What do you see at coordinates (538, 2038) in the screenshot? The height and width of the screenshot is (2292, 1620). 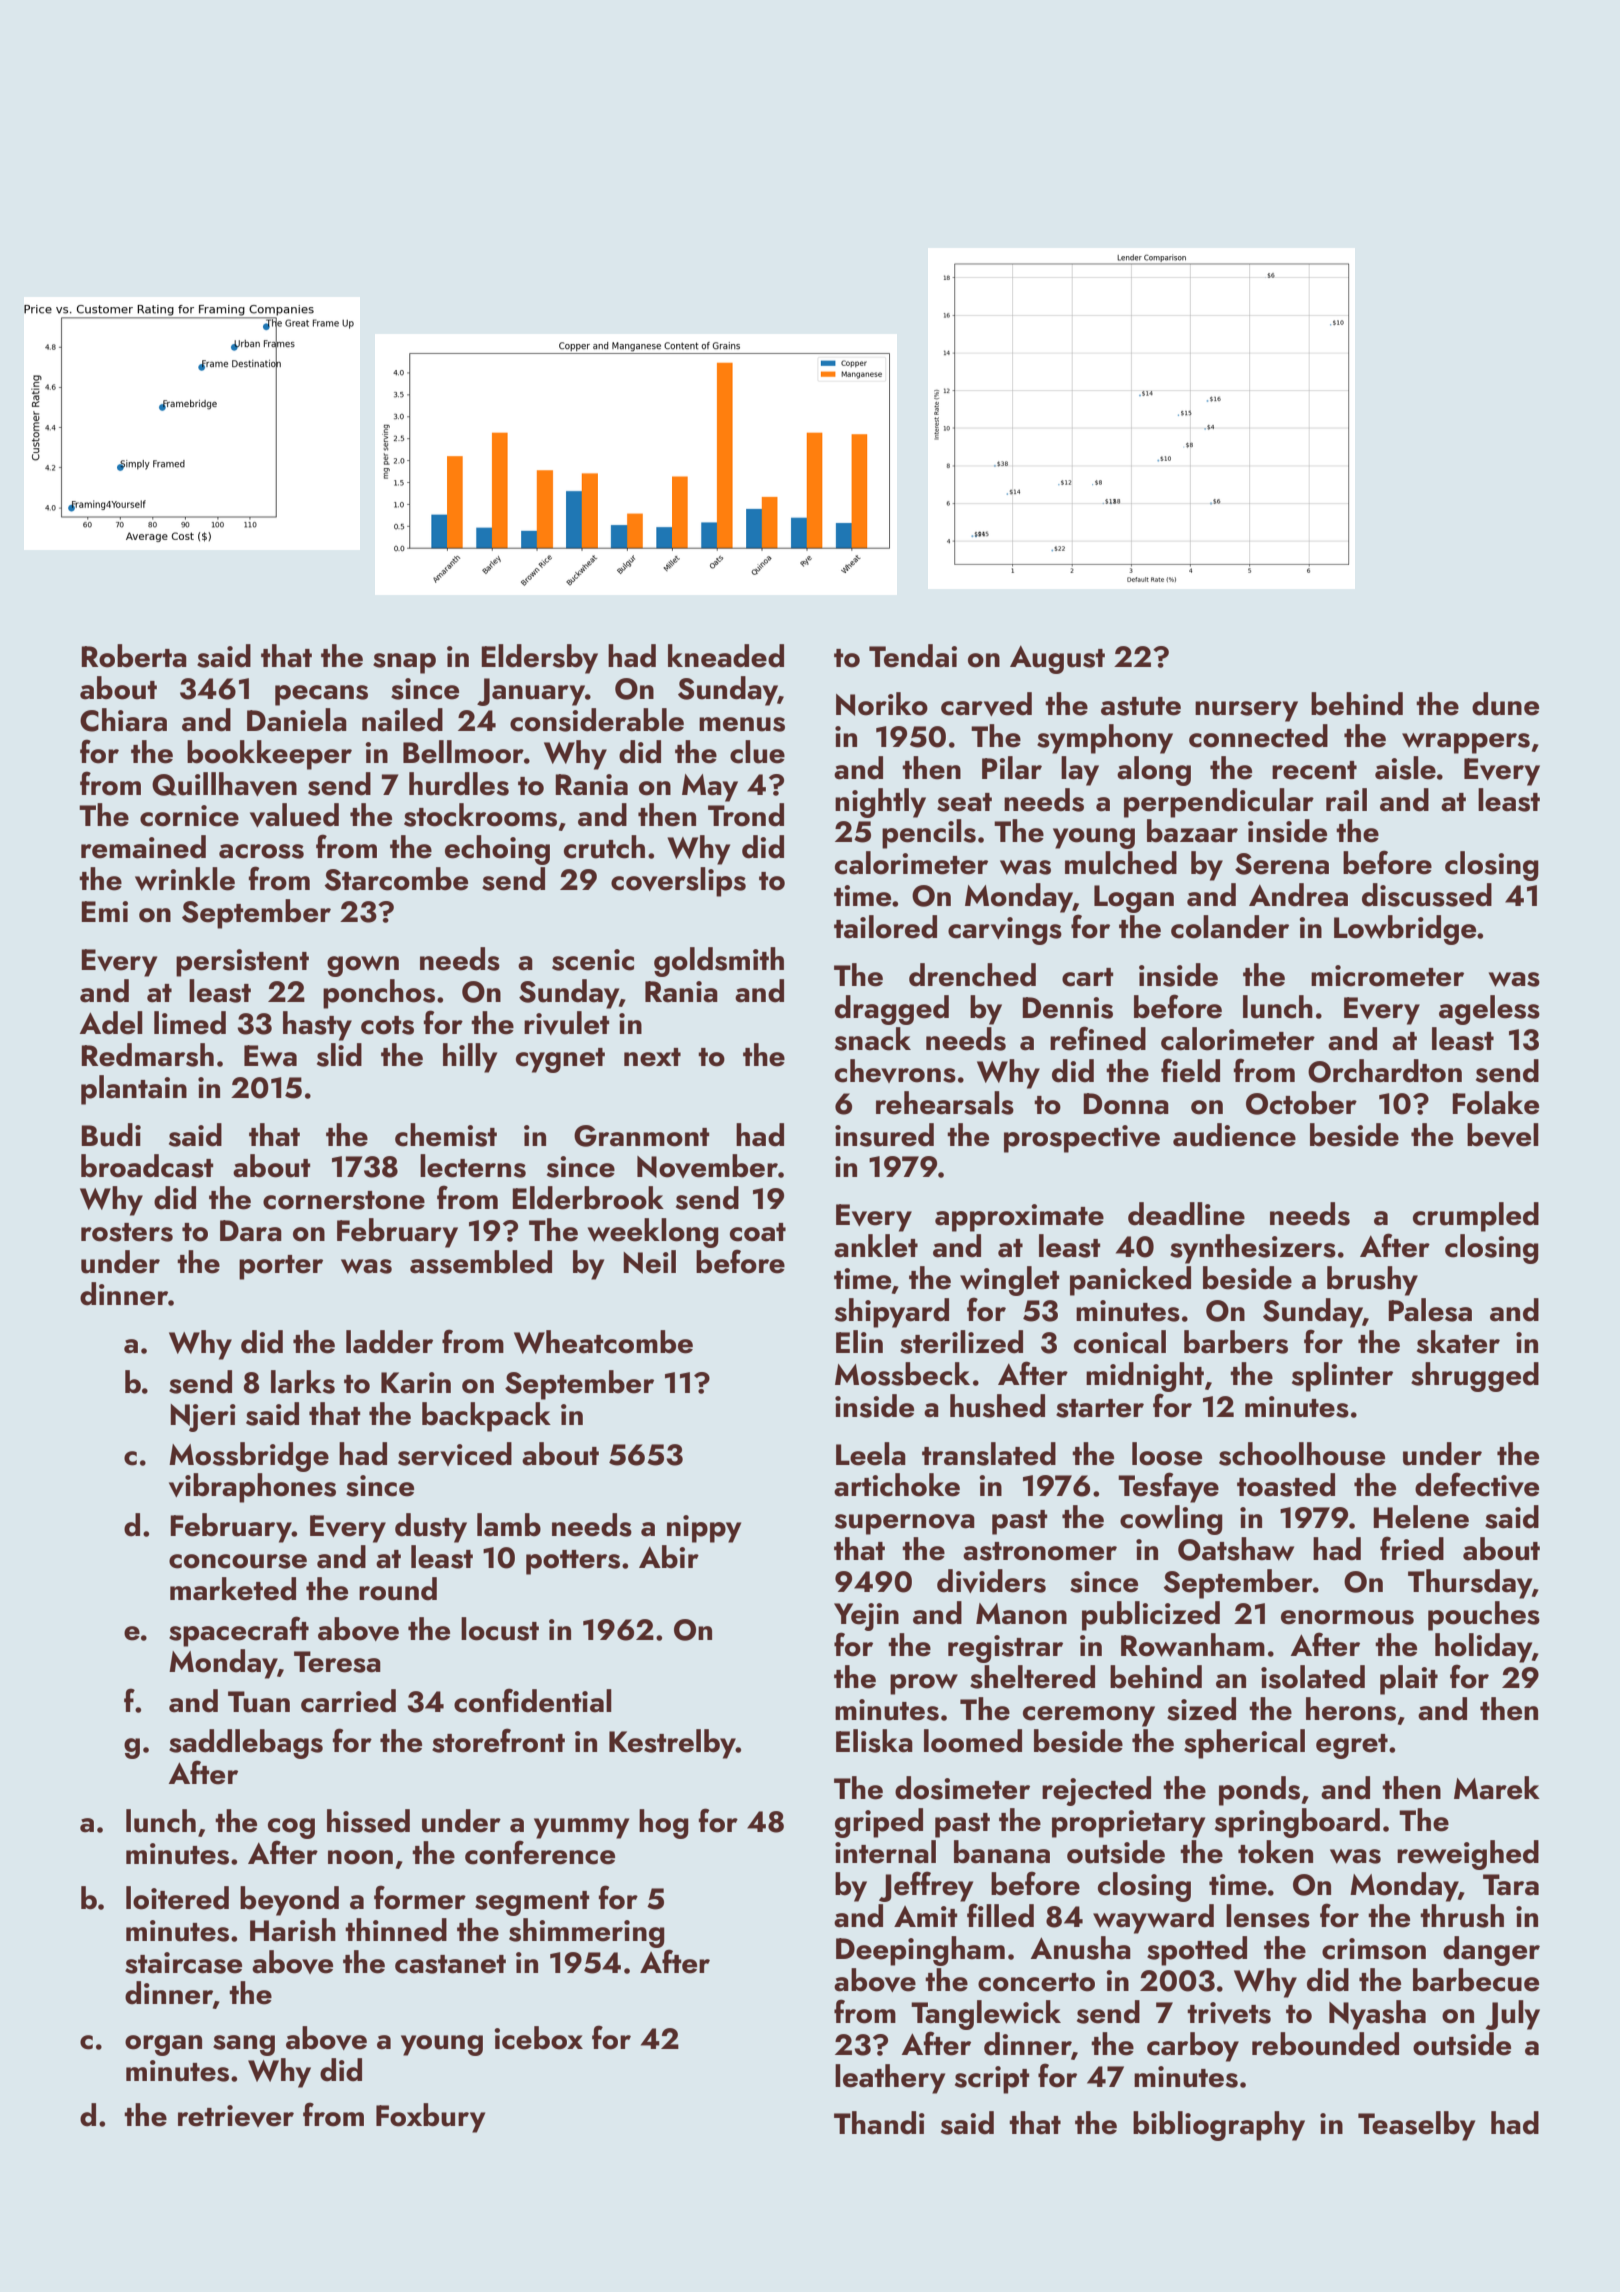 I see `icebox` at bounding box center [538, 2038].
